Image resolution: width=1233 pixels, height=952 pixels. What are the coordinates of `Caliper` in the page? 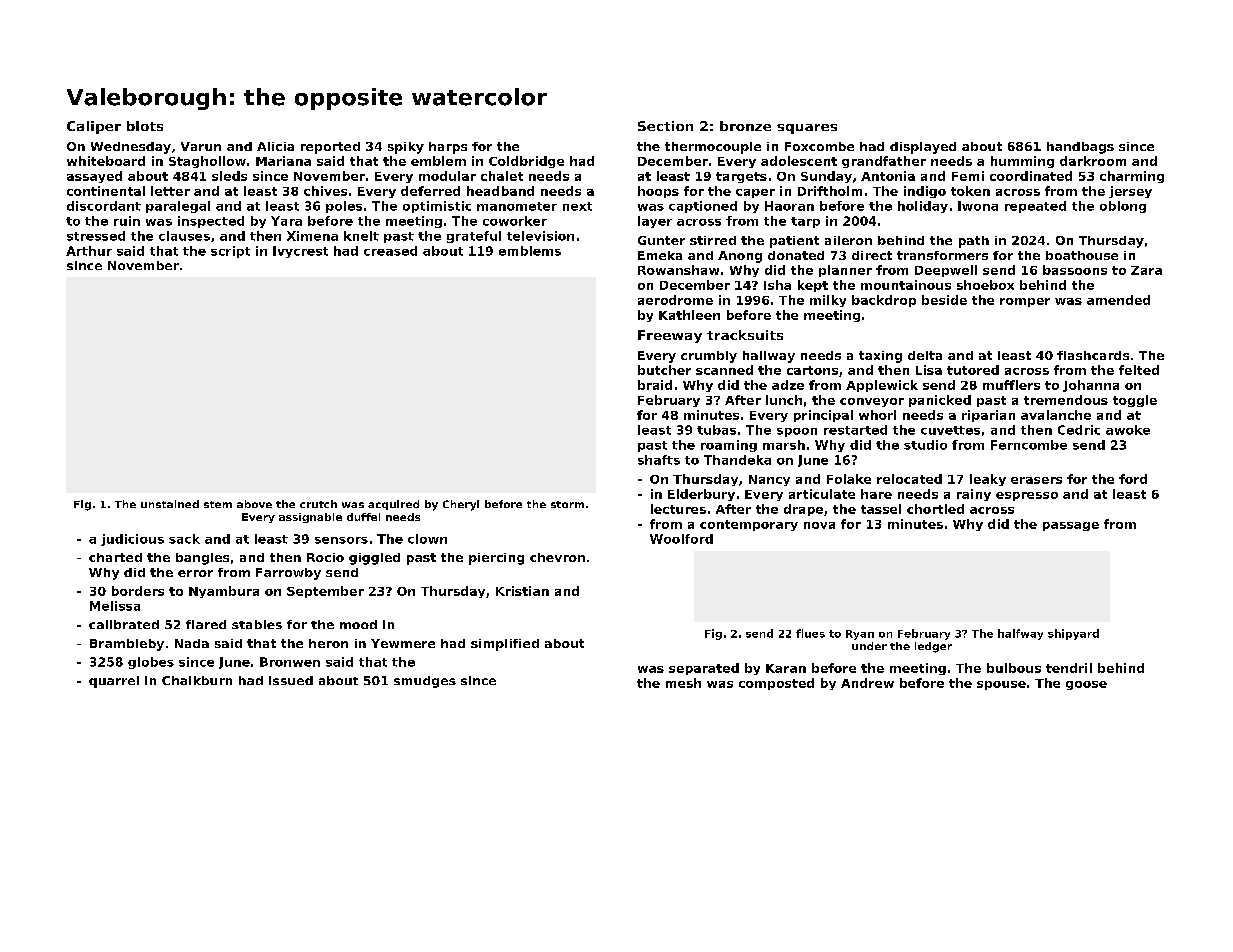 It's located at (94, 127).
